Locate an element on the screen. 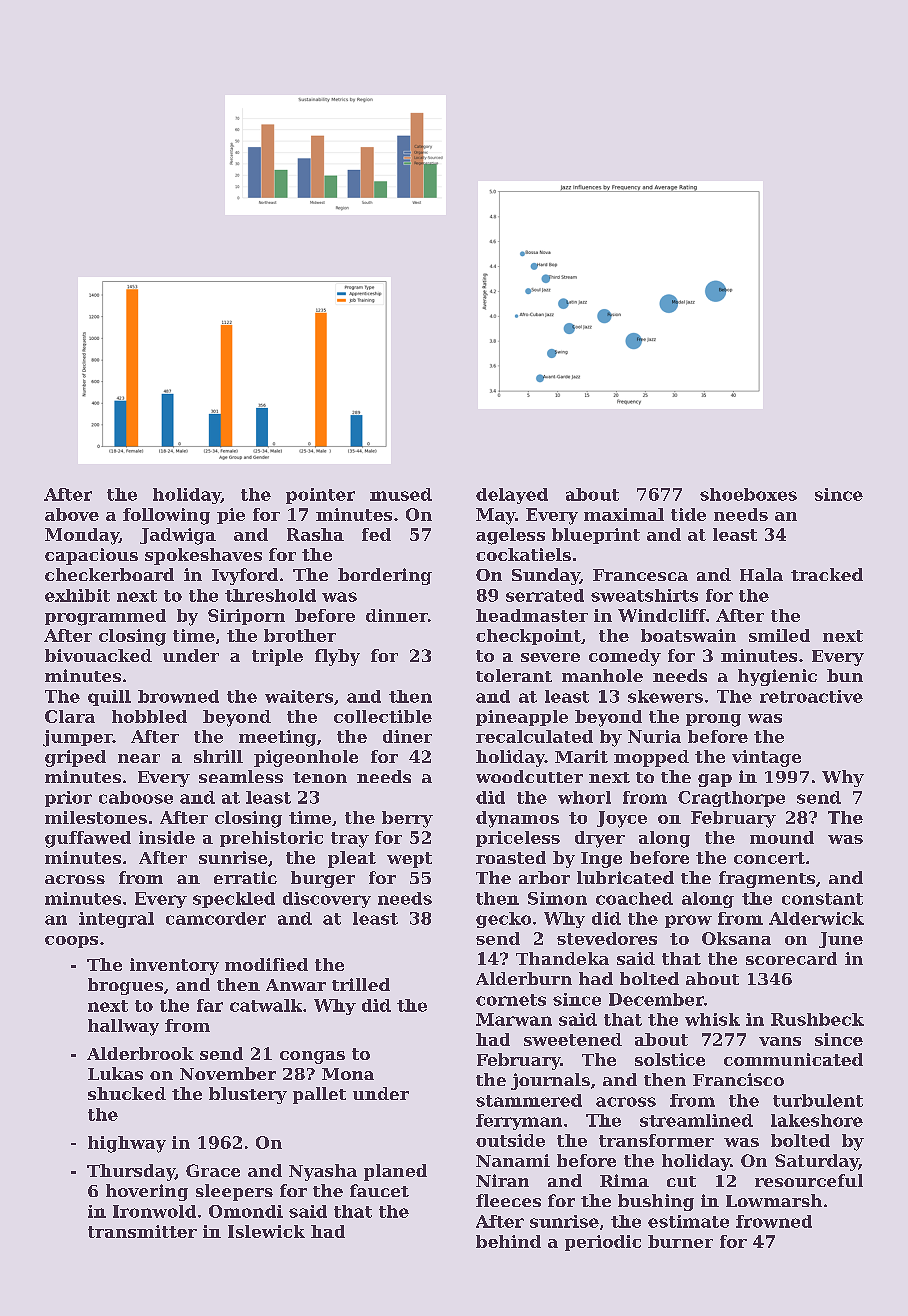  transmitter is located at coordinates (142, 1231).
